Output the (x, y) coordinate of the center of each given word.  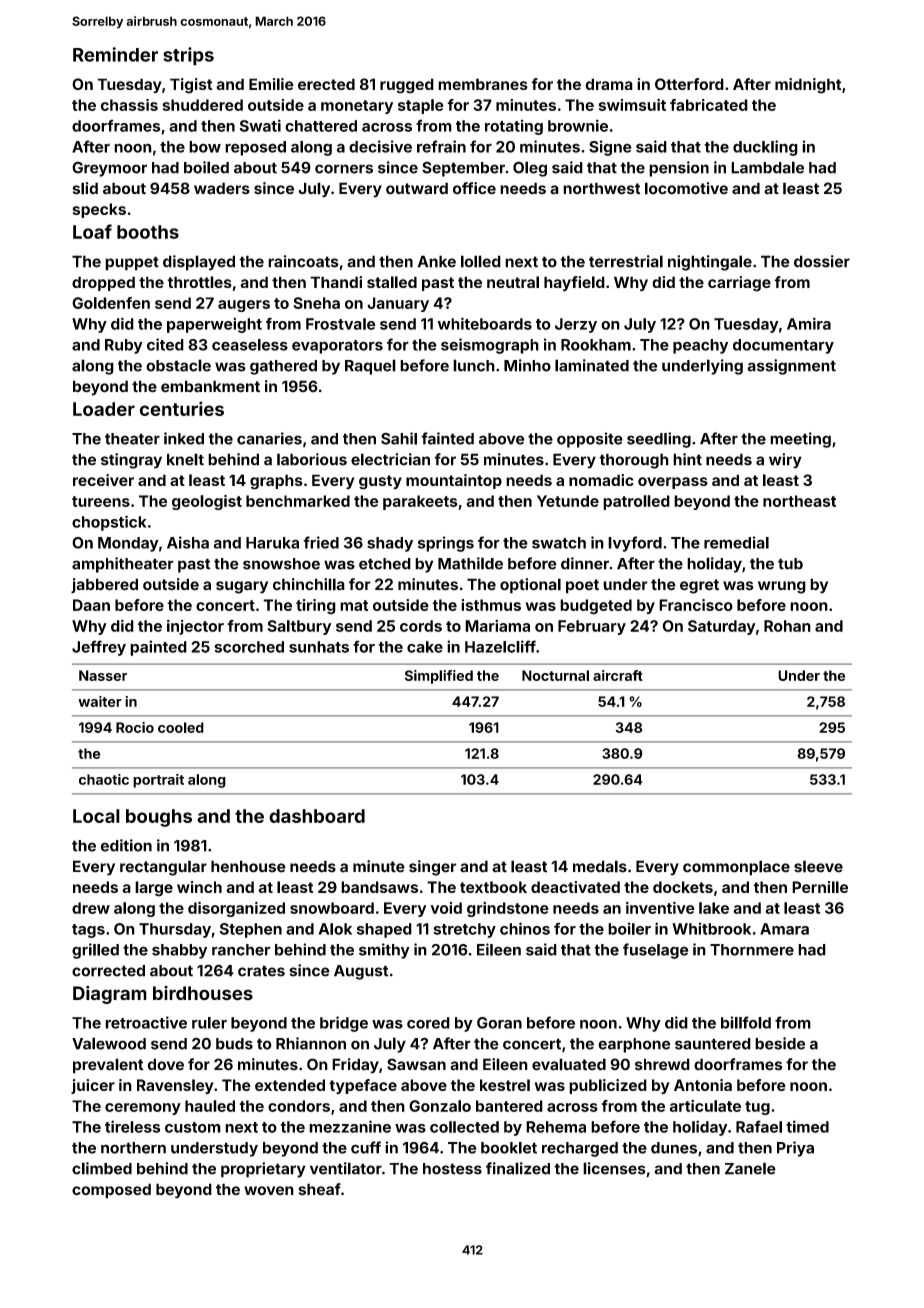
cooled (181, 727)
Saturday (721, 627)
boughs (159, 818)
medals (600, 866)
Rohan (787, 626)
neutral (513, 282)
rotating (514, 127)
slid (85, 188)
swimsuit (632, 105)
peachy (700, 346)
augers (244, 306)
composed (111, 1191)
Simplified (439, 677)
